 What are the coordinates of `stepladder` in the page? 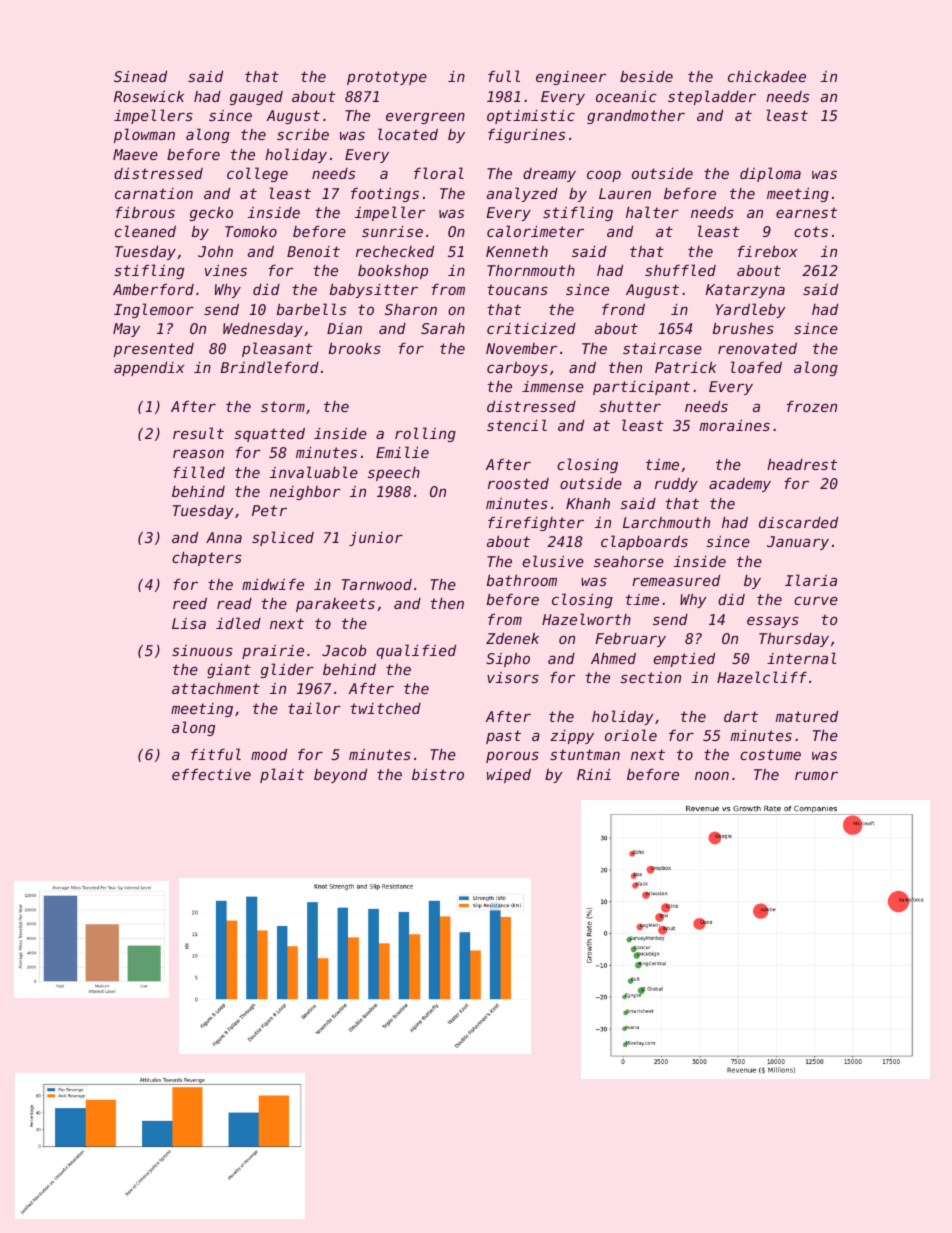 It's located at (712, 97).
